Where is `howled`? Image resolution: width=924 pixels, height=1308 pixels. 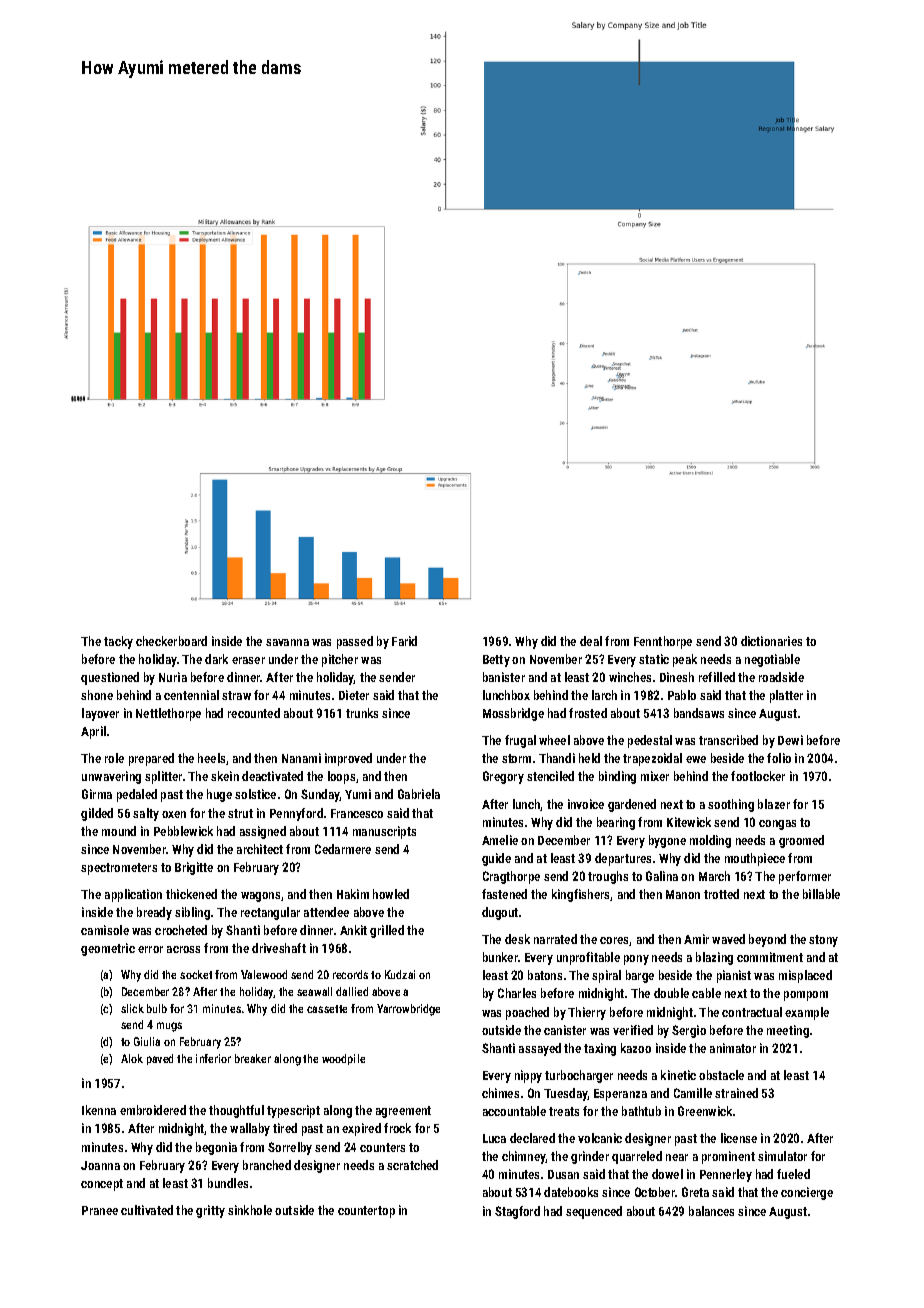 howled is located at coordinates (391, 894).
